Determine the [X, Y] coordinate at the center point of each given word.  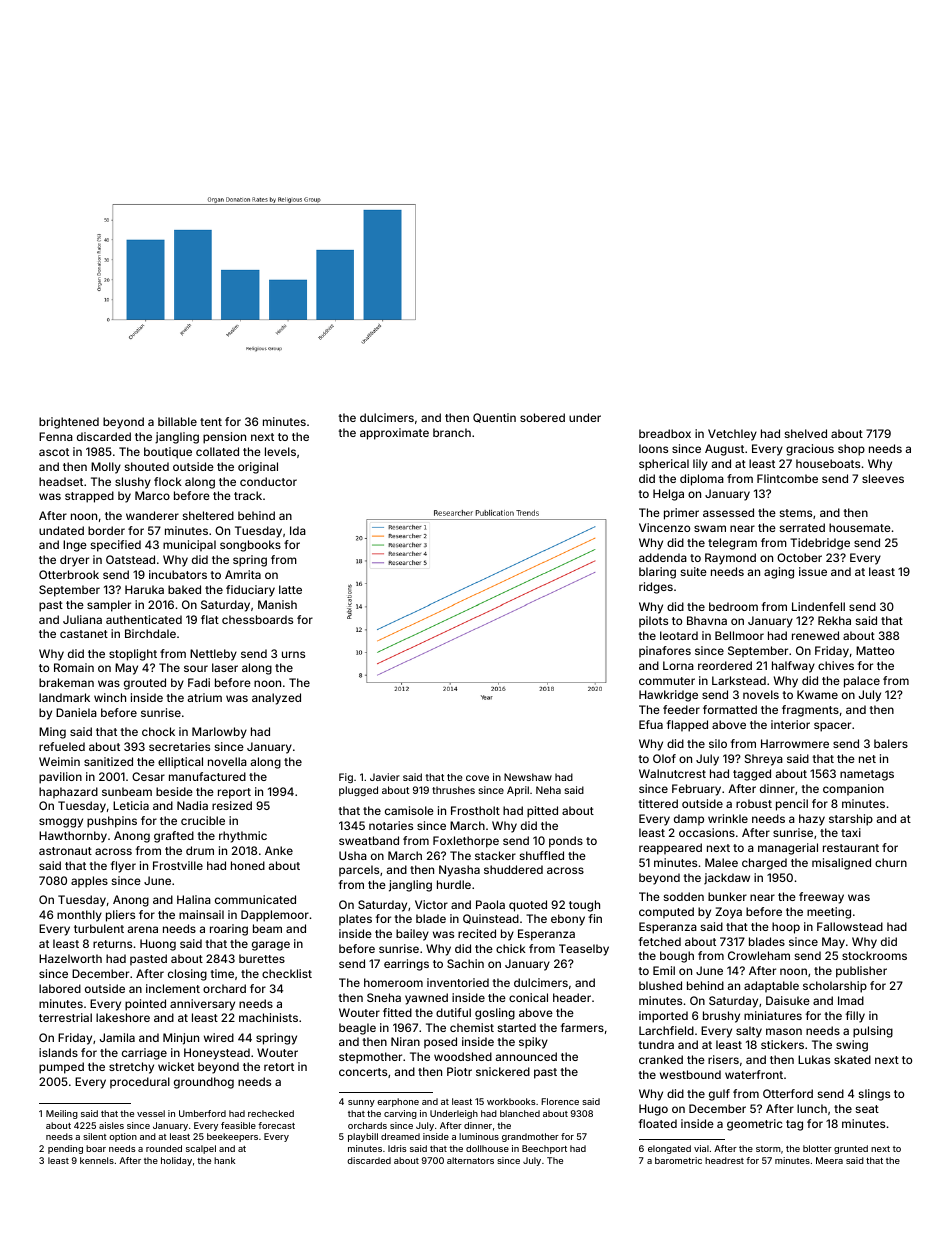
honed [248, 865]
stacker [495, 855]
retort [279, 1067]
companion [853, 790]
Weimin [59, 761]
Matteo [875, 650]
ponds [566, 842]
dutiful [453, 1012]
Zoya [728, 913]
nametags [867, 775]
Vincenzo [664, 527]
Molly [106, 468]
